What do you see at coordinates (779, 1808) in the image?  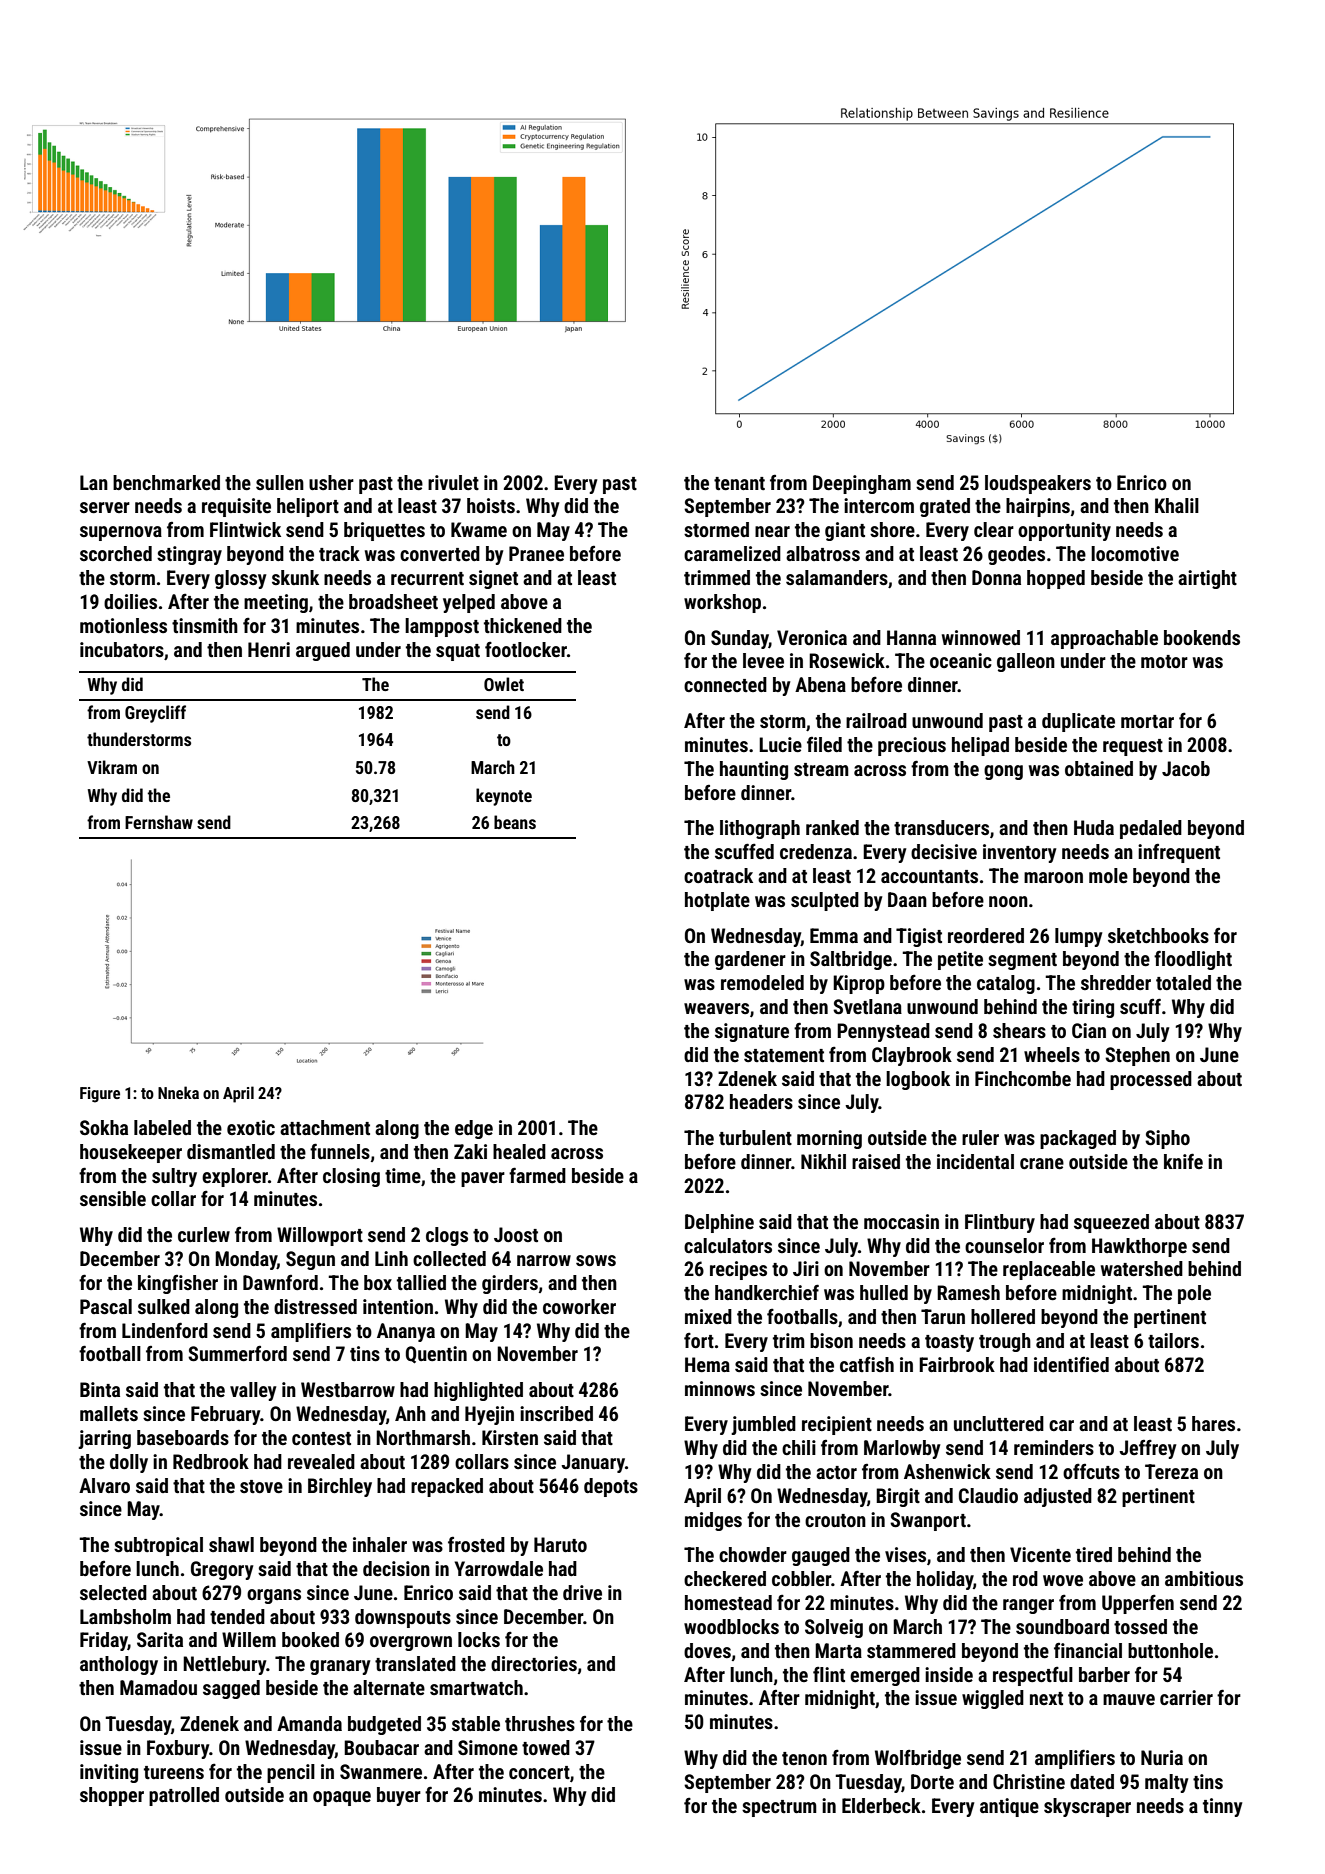 I see `spectrum` at bounding box center [779, 1808].
